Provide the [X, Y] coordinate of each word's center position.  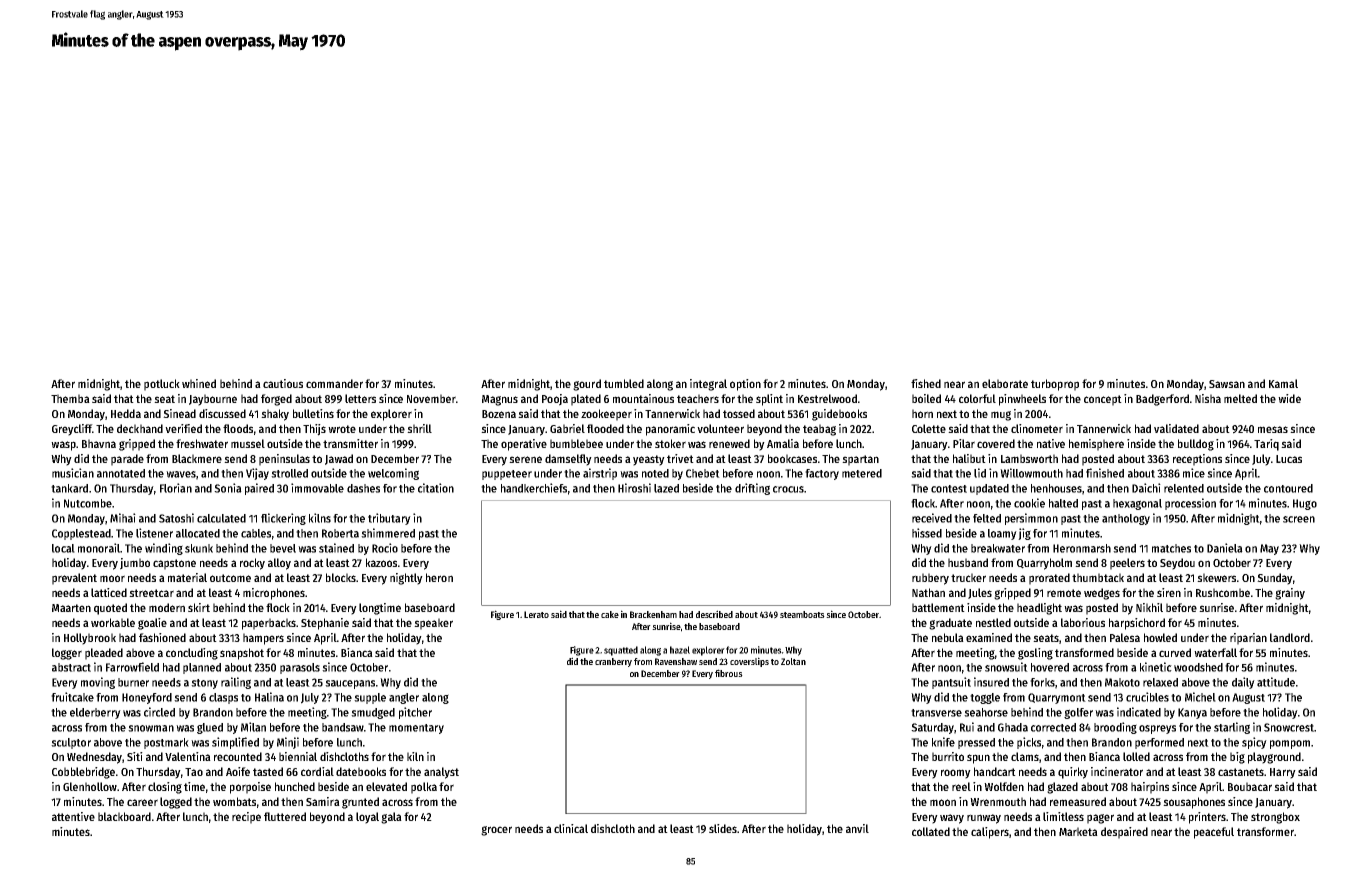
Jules [980, 593]
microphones [274, 594]
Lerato [536, 614]
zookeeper [606, 415]
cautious [283, 383]
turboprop [1055, 385]
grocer [496, 831]
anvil [857, 828]
